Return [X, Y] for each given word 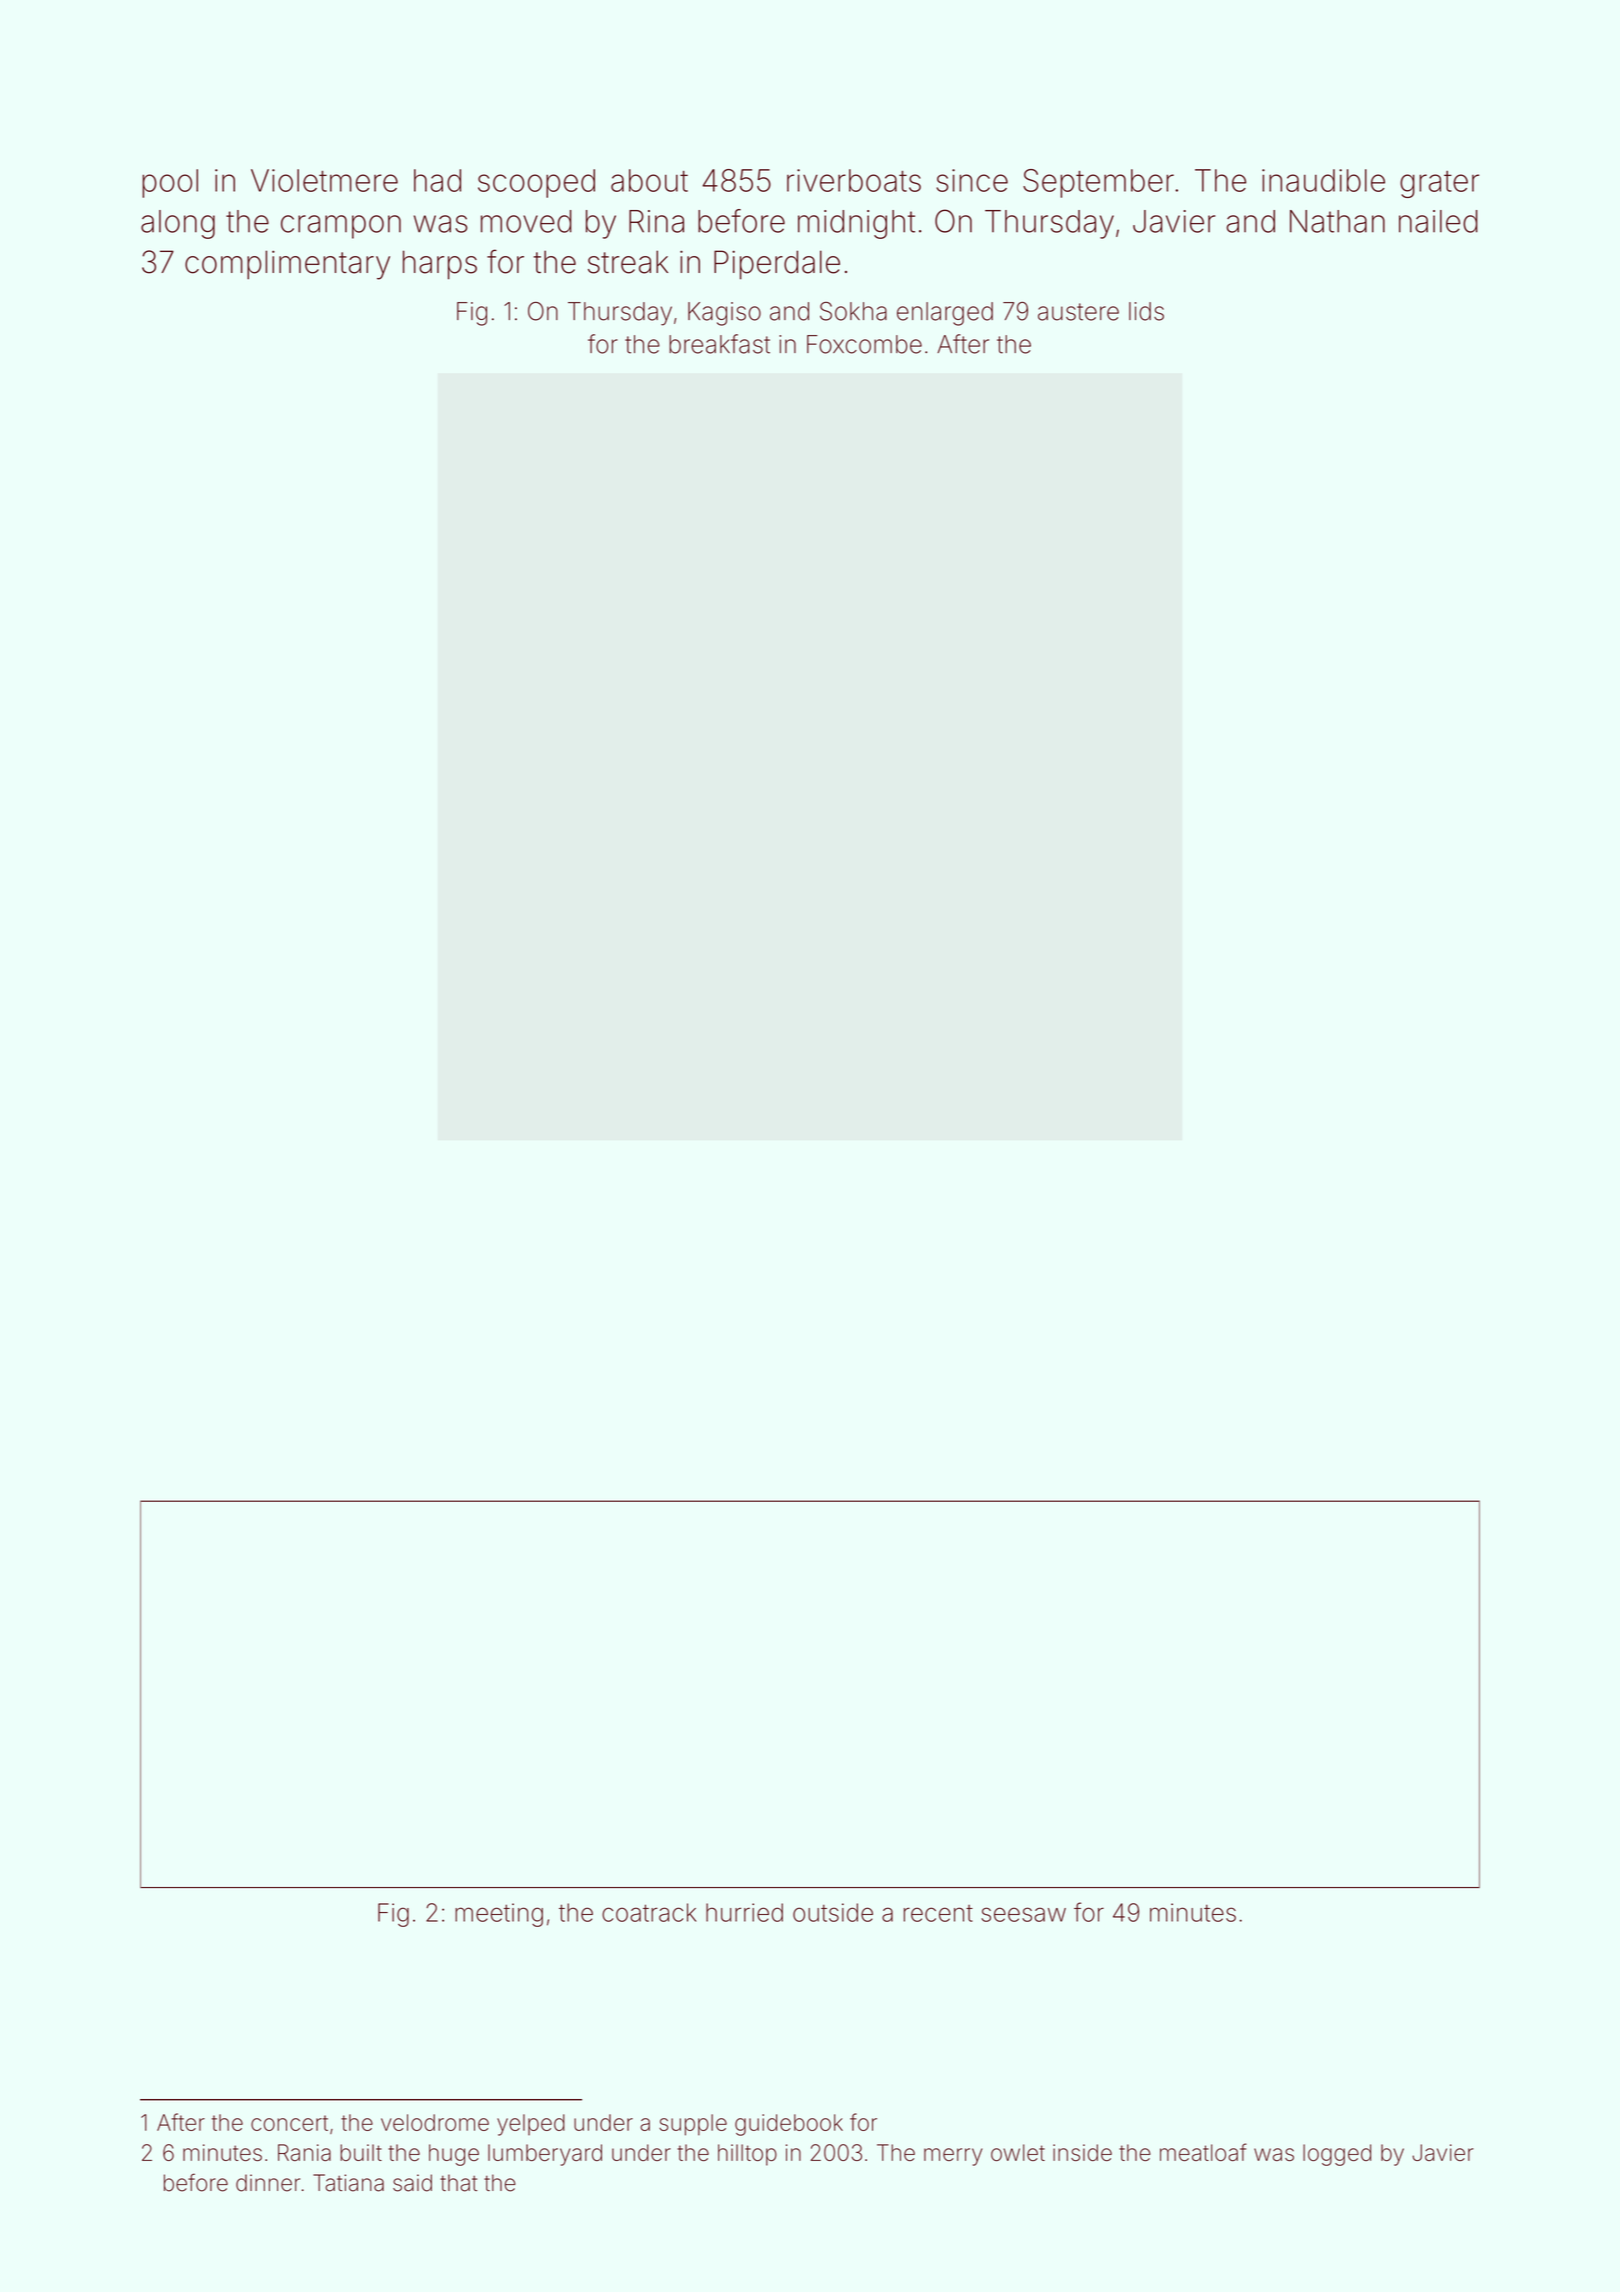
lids [1146, 311]
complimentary [287, 265]
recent [938, 1913]
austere [1078, 312]
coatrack [649, 1912]
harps [440, 265]
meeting [499, 1915]
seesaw [1023, 1914]
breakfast [719, 344]
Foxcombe [864, 344]
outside [833, 1912]
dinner [268, 2183]
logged [1337, 2155]
